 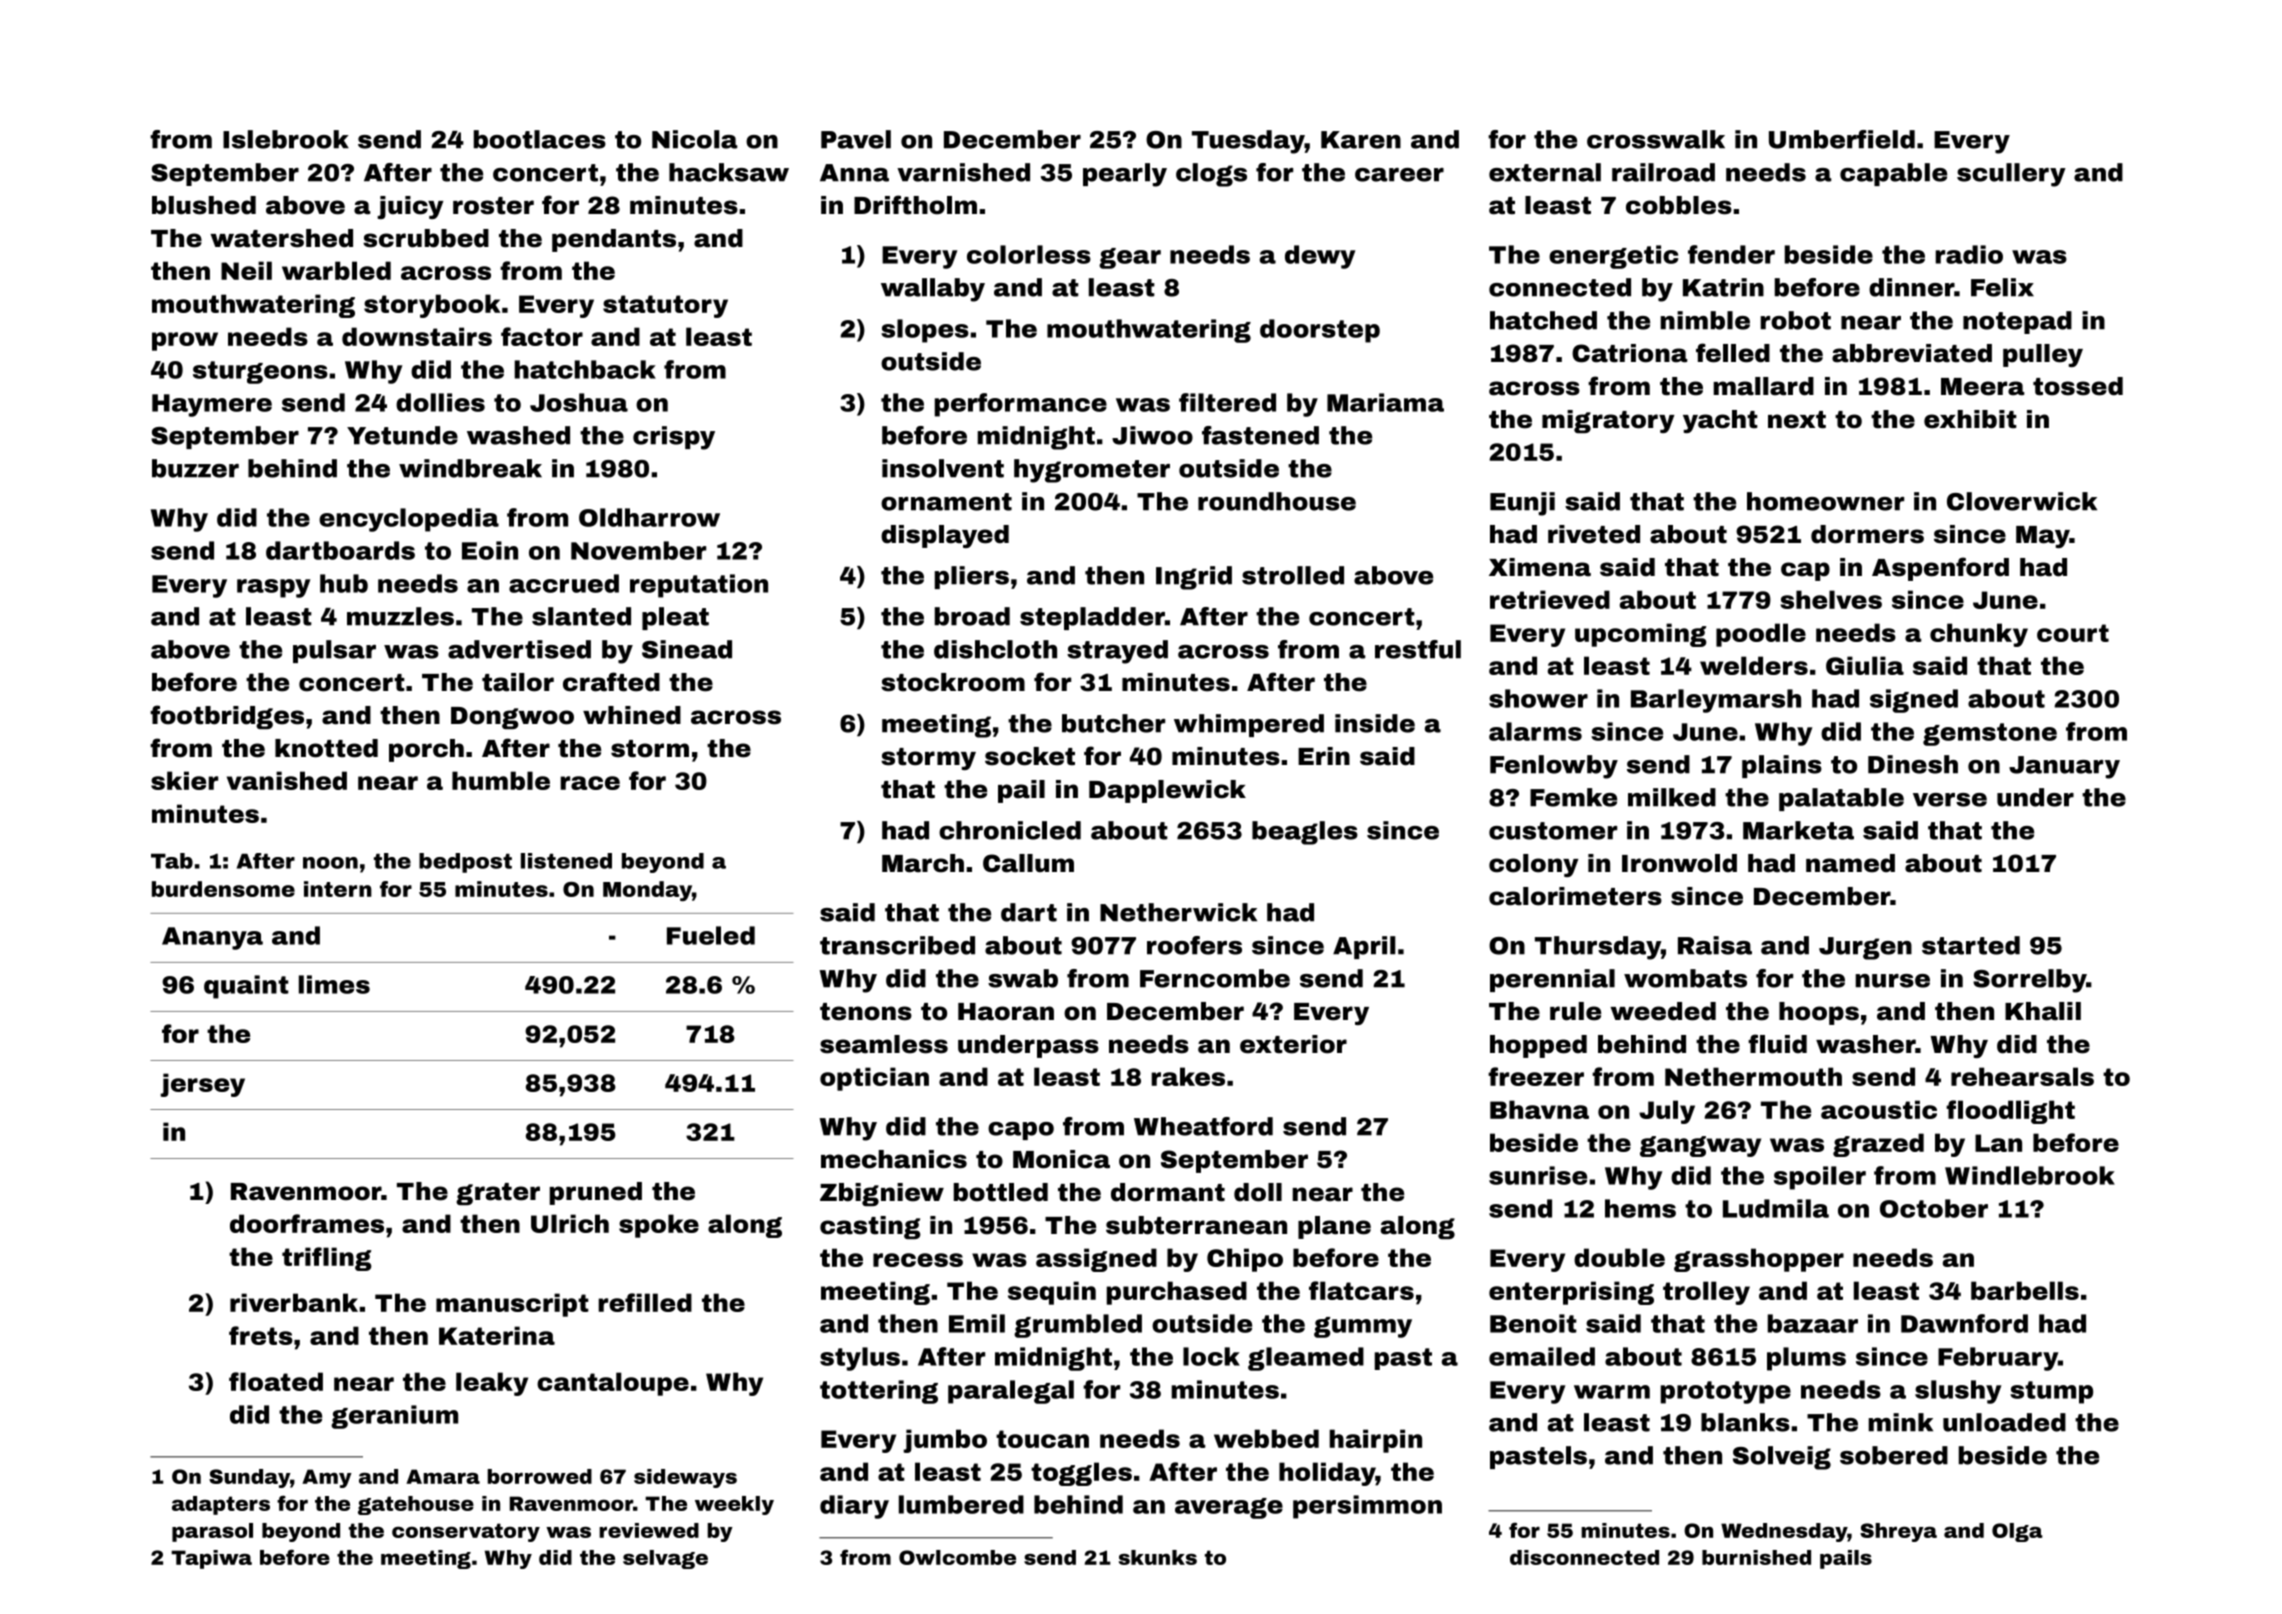 What do you see at coordinates (540, 139) in the screenshot?
I see `bootlaces` at bounding box center [540, 139].
